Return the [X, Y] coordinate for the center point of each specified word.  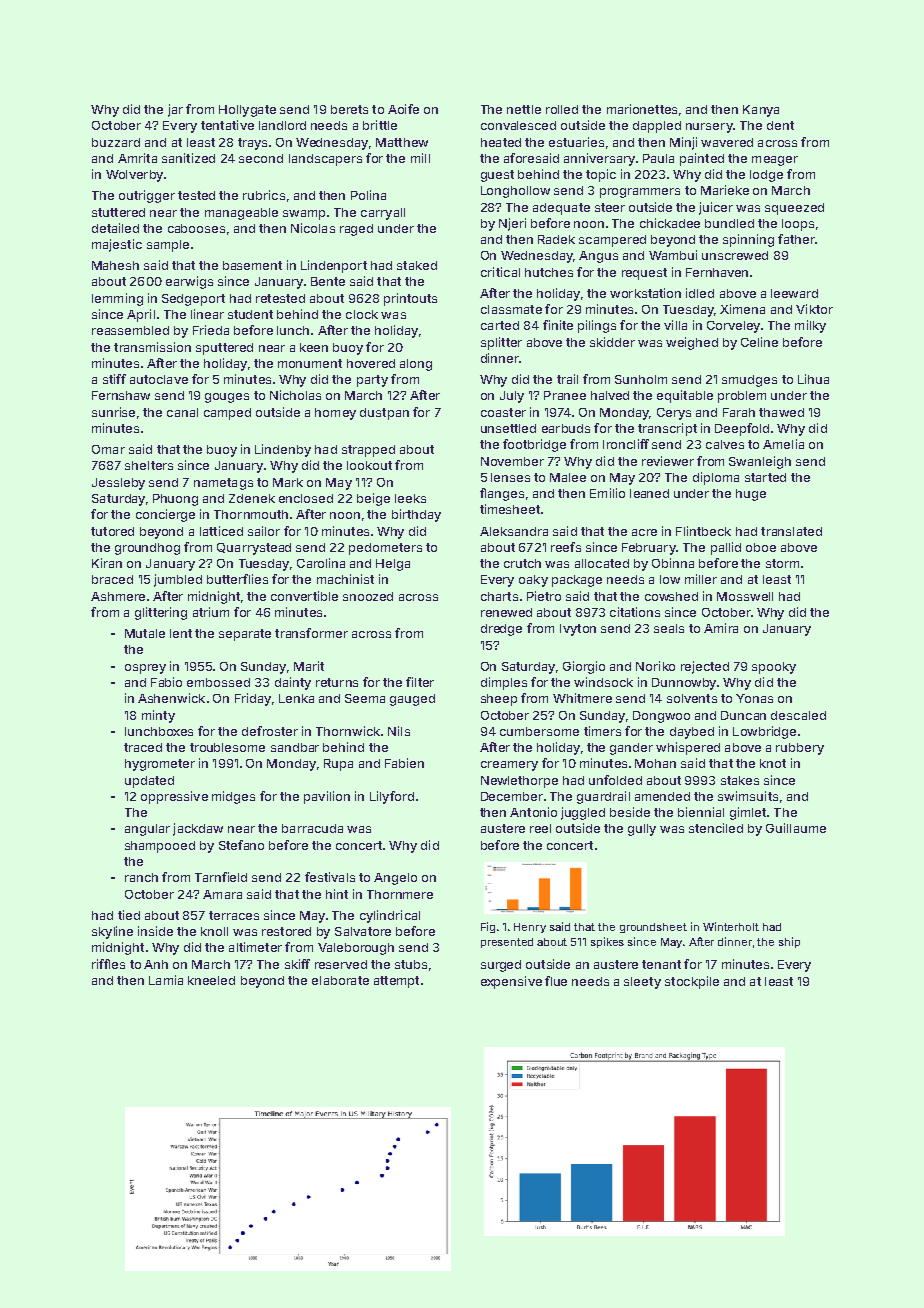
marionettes [642, 109]
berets [349, 109]
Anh [156, 964]
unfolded [615, 780]
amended [662, 796]
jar [175, 110]
